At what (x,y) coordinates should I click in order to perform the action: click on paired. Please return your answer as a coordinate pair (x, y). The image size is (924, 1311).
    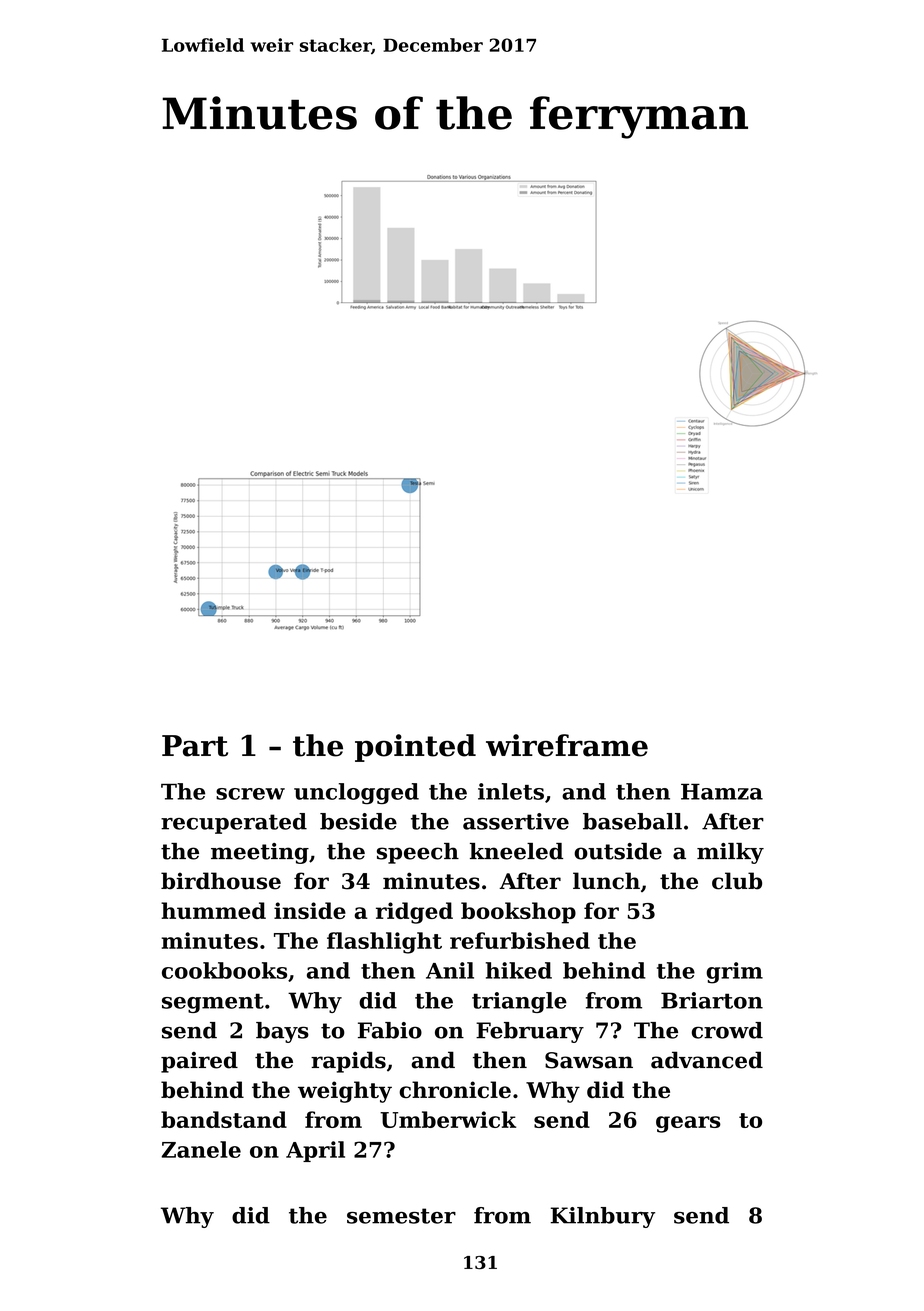
    Looking at the image, I should click on (199, 1062).
